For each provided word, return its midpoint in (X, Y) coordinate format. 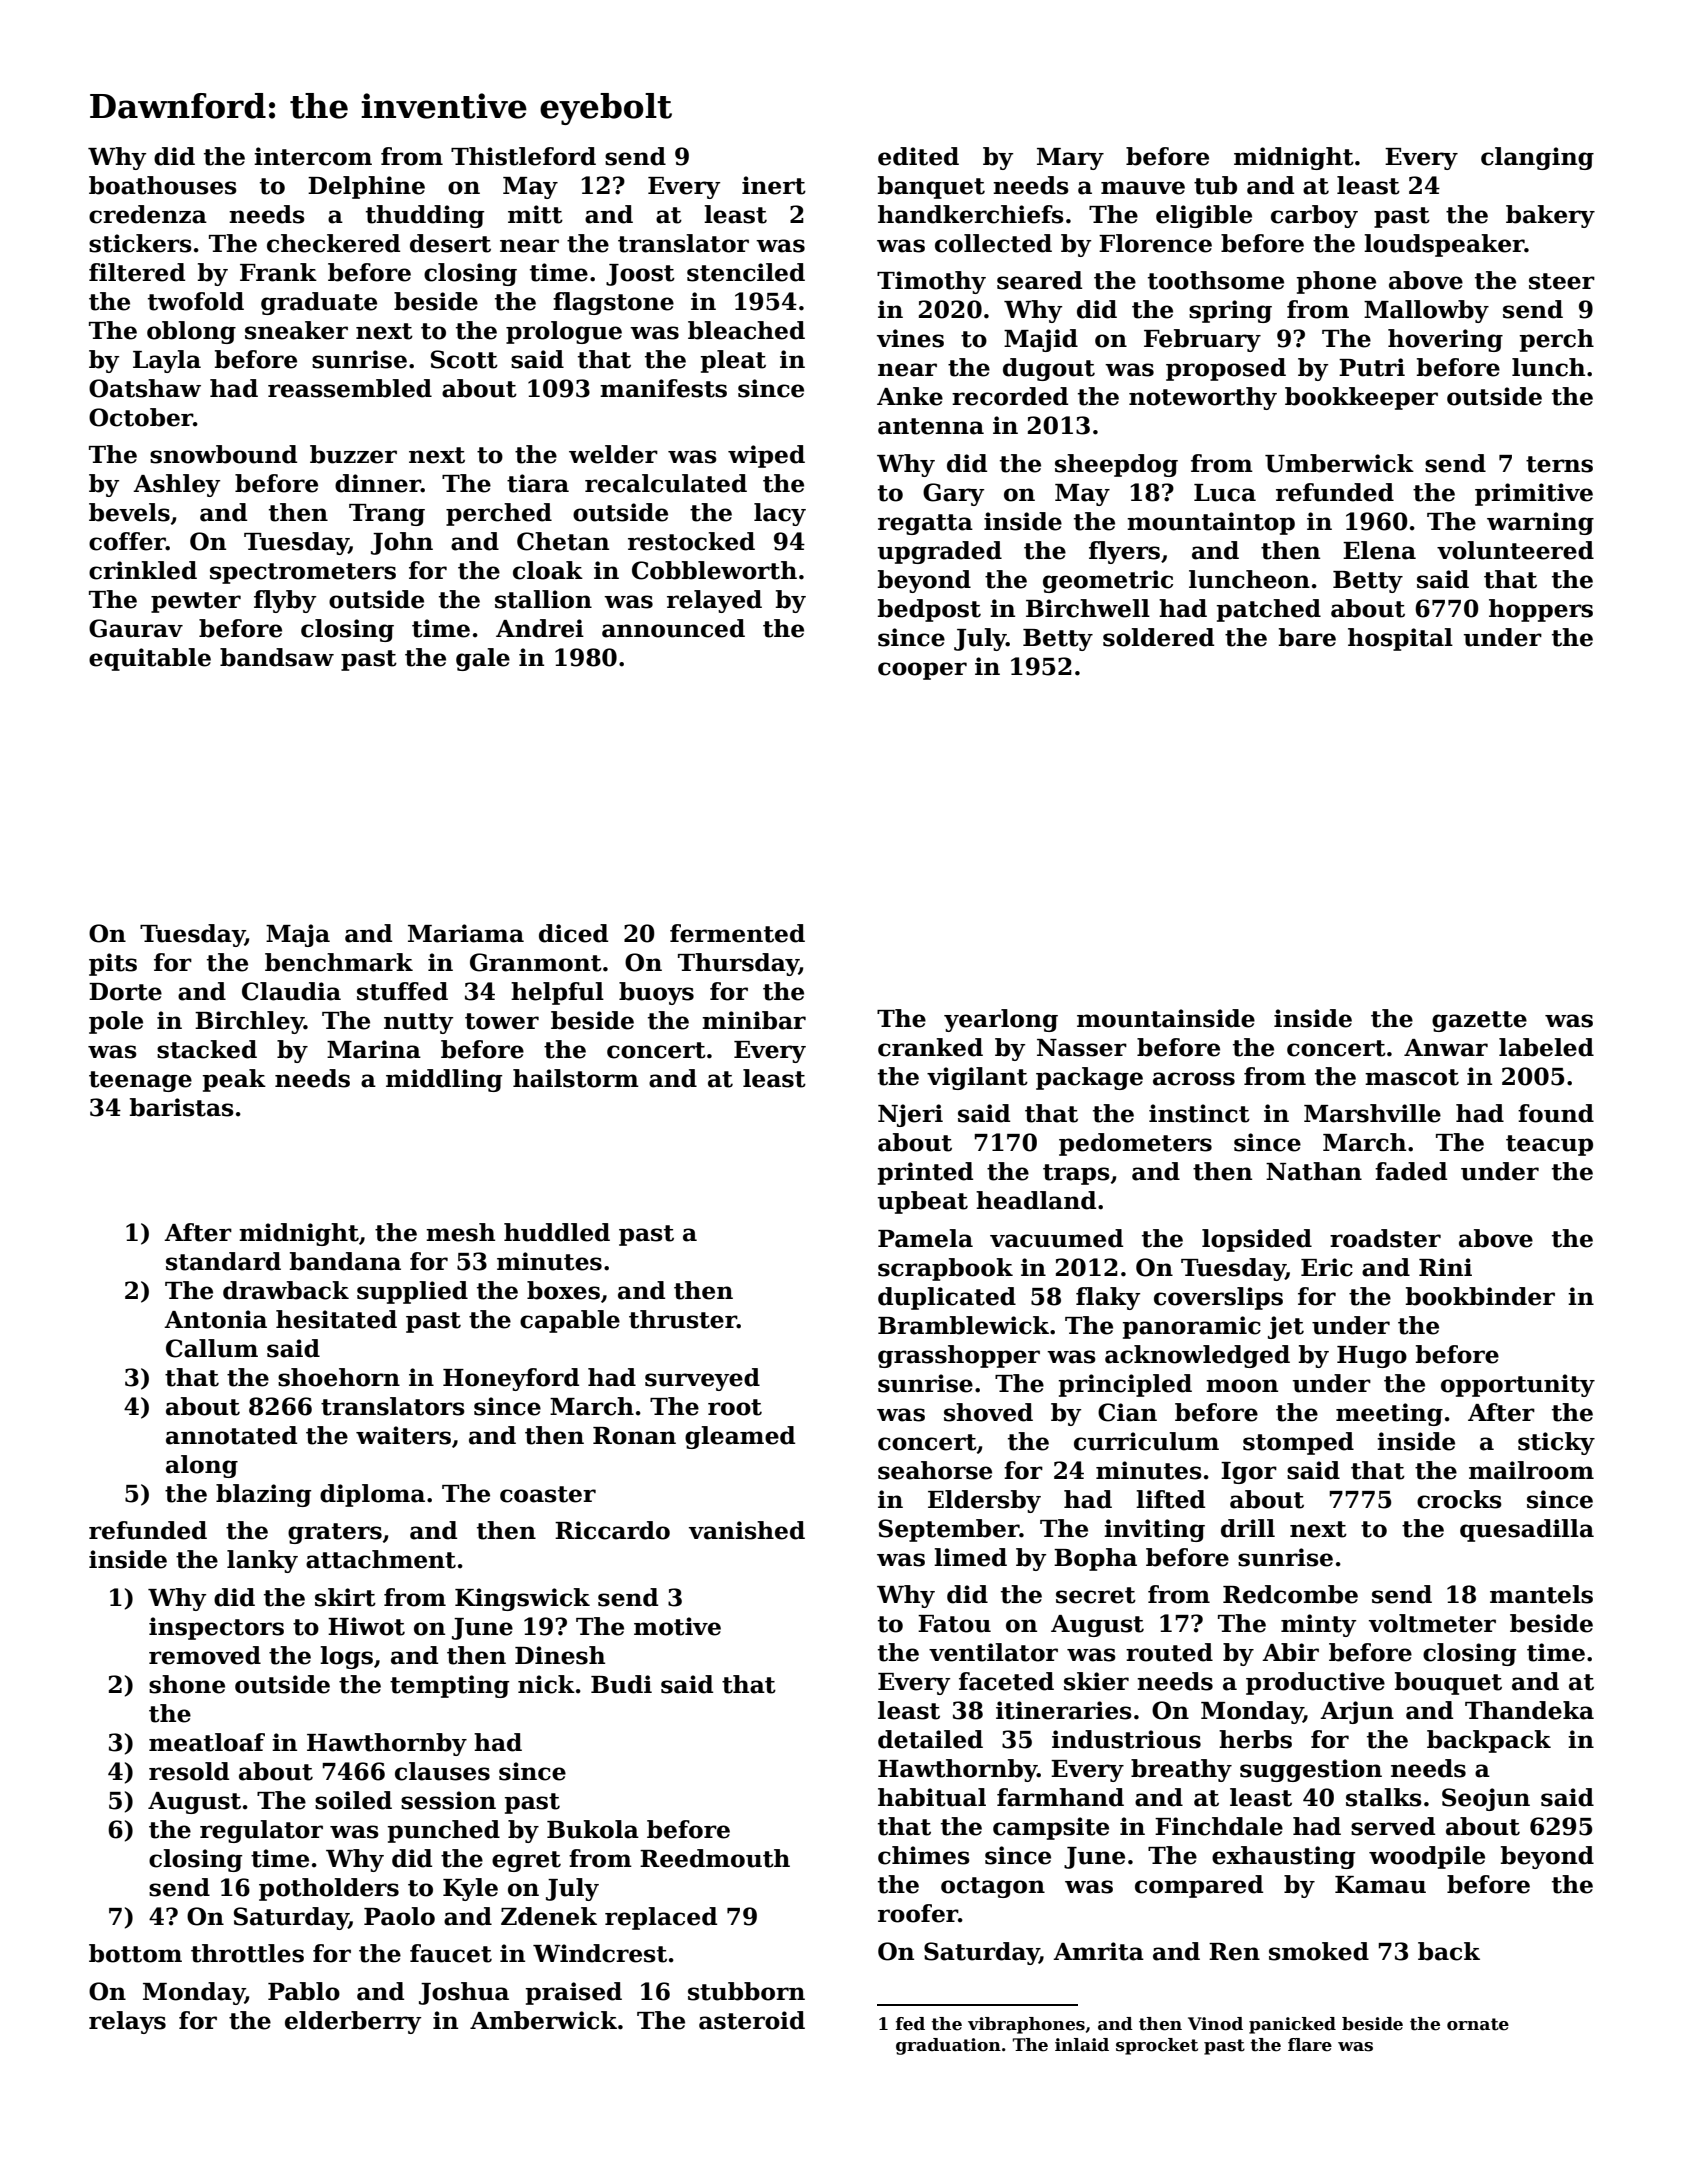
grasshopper (959, 1356)
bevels (129, 512)
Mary (1070, 159)
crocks (1459, 1499)
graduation (948, 2046)
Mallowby (1426, 311)
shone (187, 1684)
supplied (412, 1292)
